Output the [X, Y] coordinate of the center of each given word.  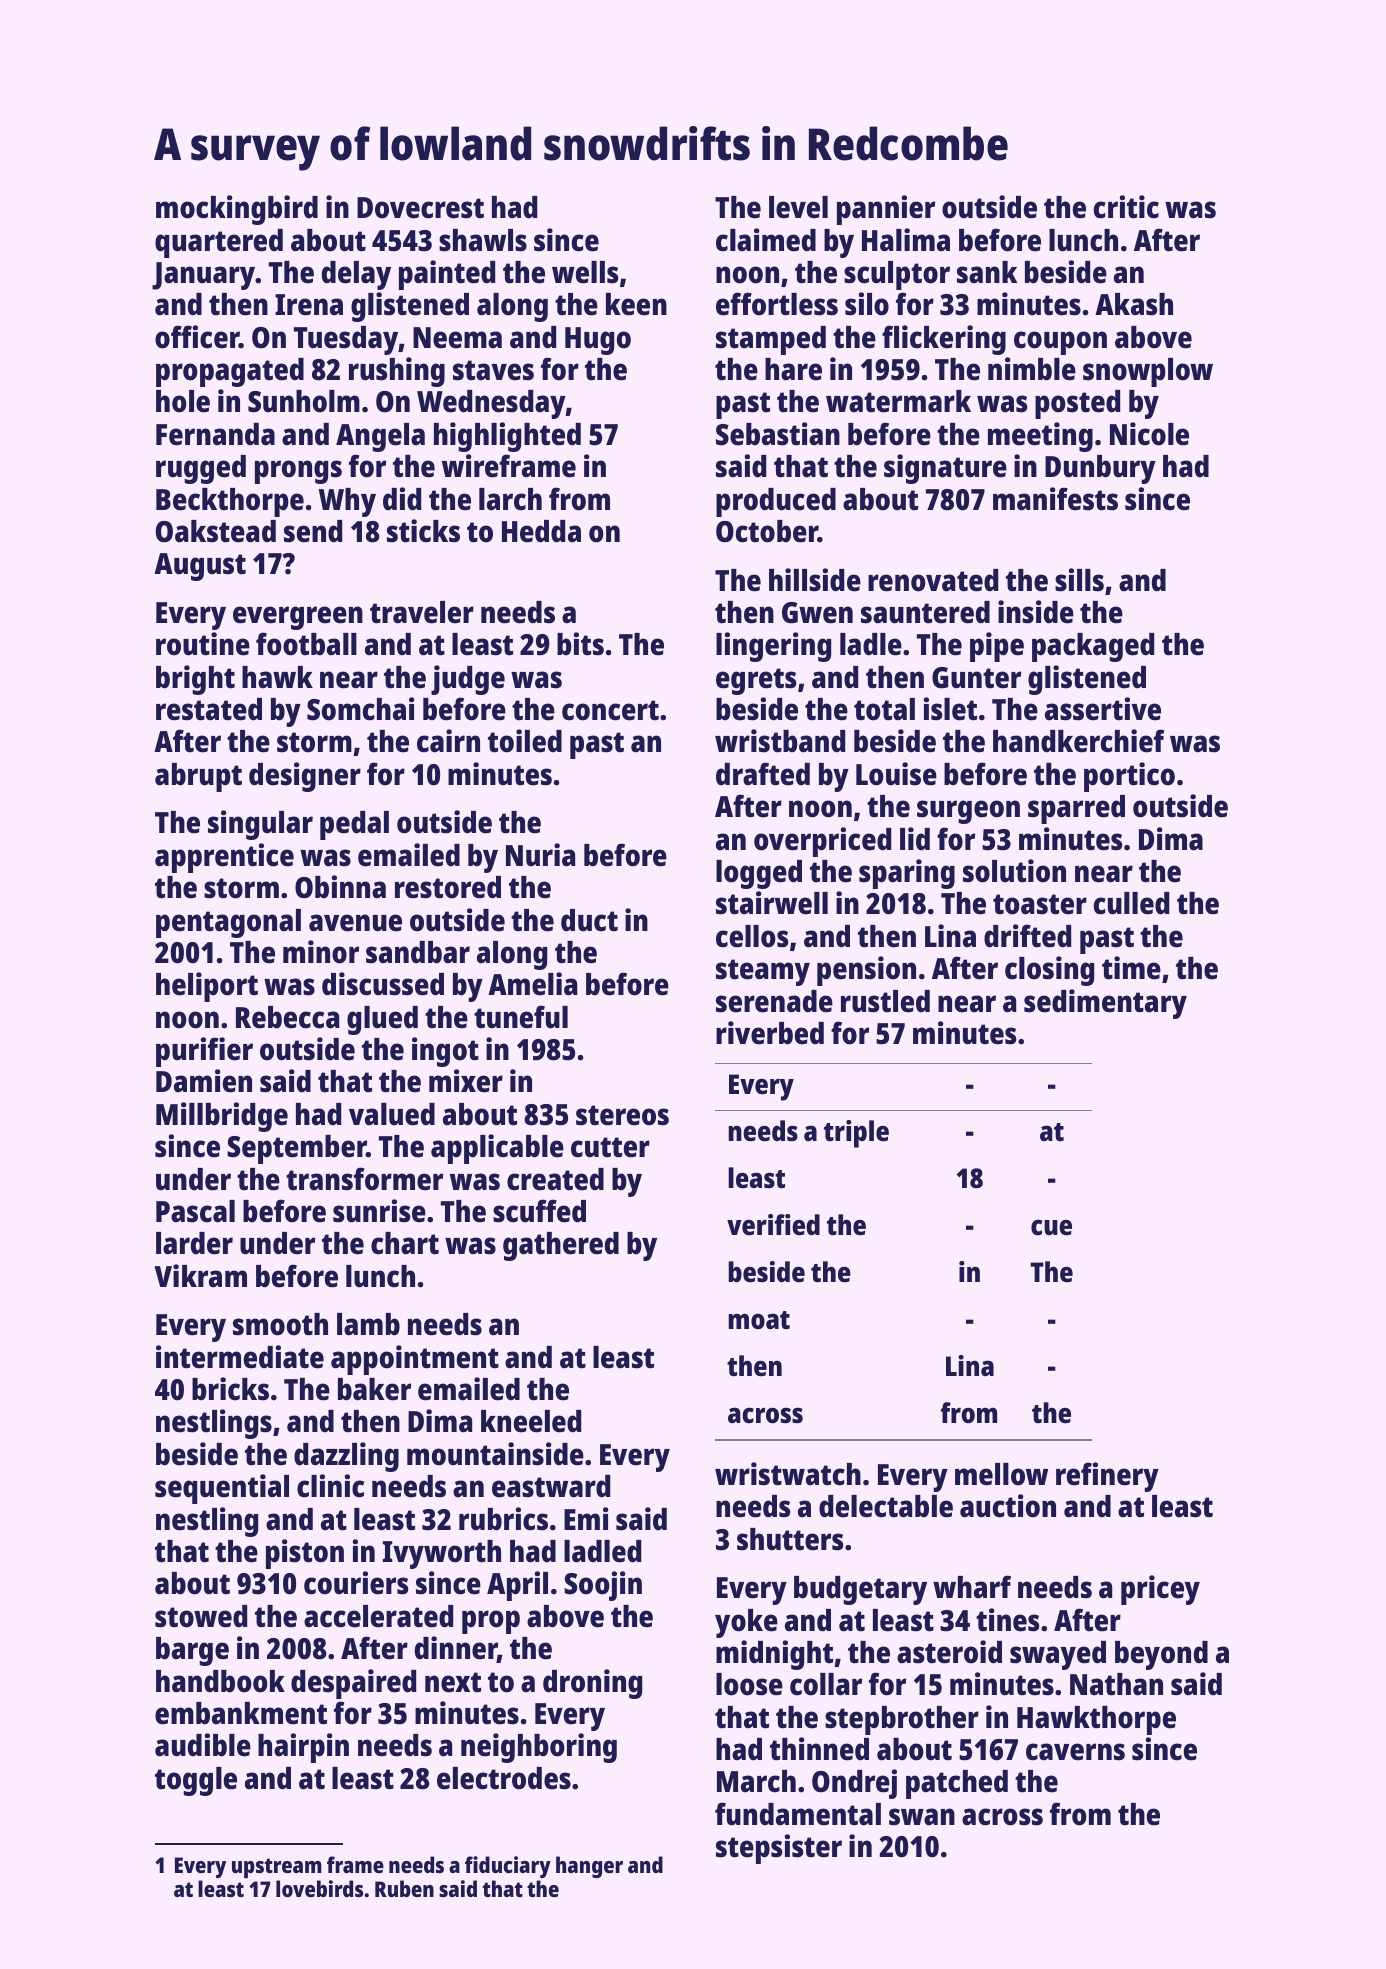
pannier [886, 210]
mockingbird [237, 210]
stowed [201, 1616]
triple [856, 1134]
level [798, 207]
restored [448, 887]
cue [1051, 1227]
